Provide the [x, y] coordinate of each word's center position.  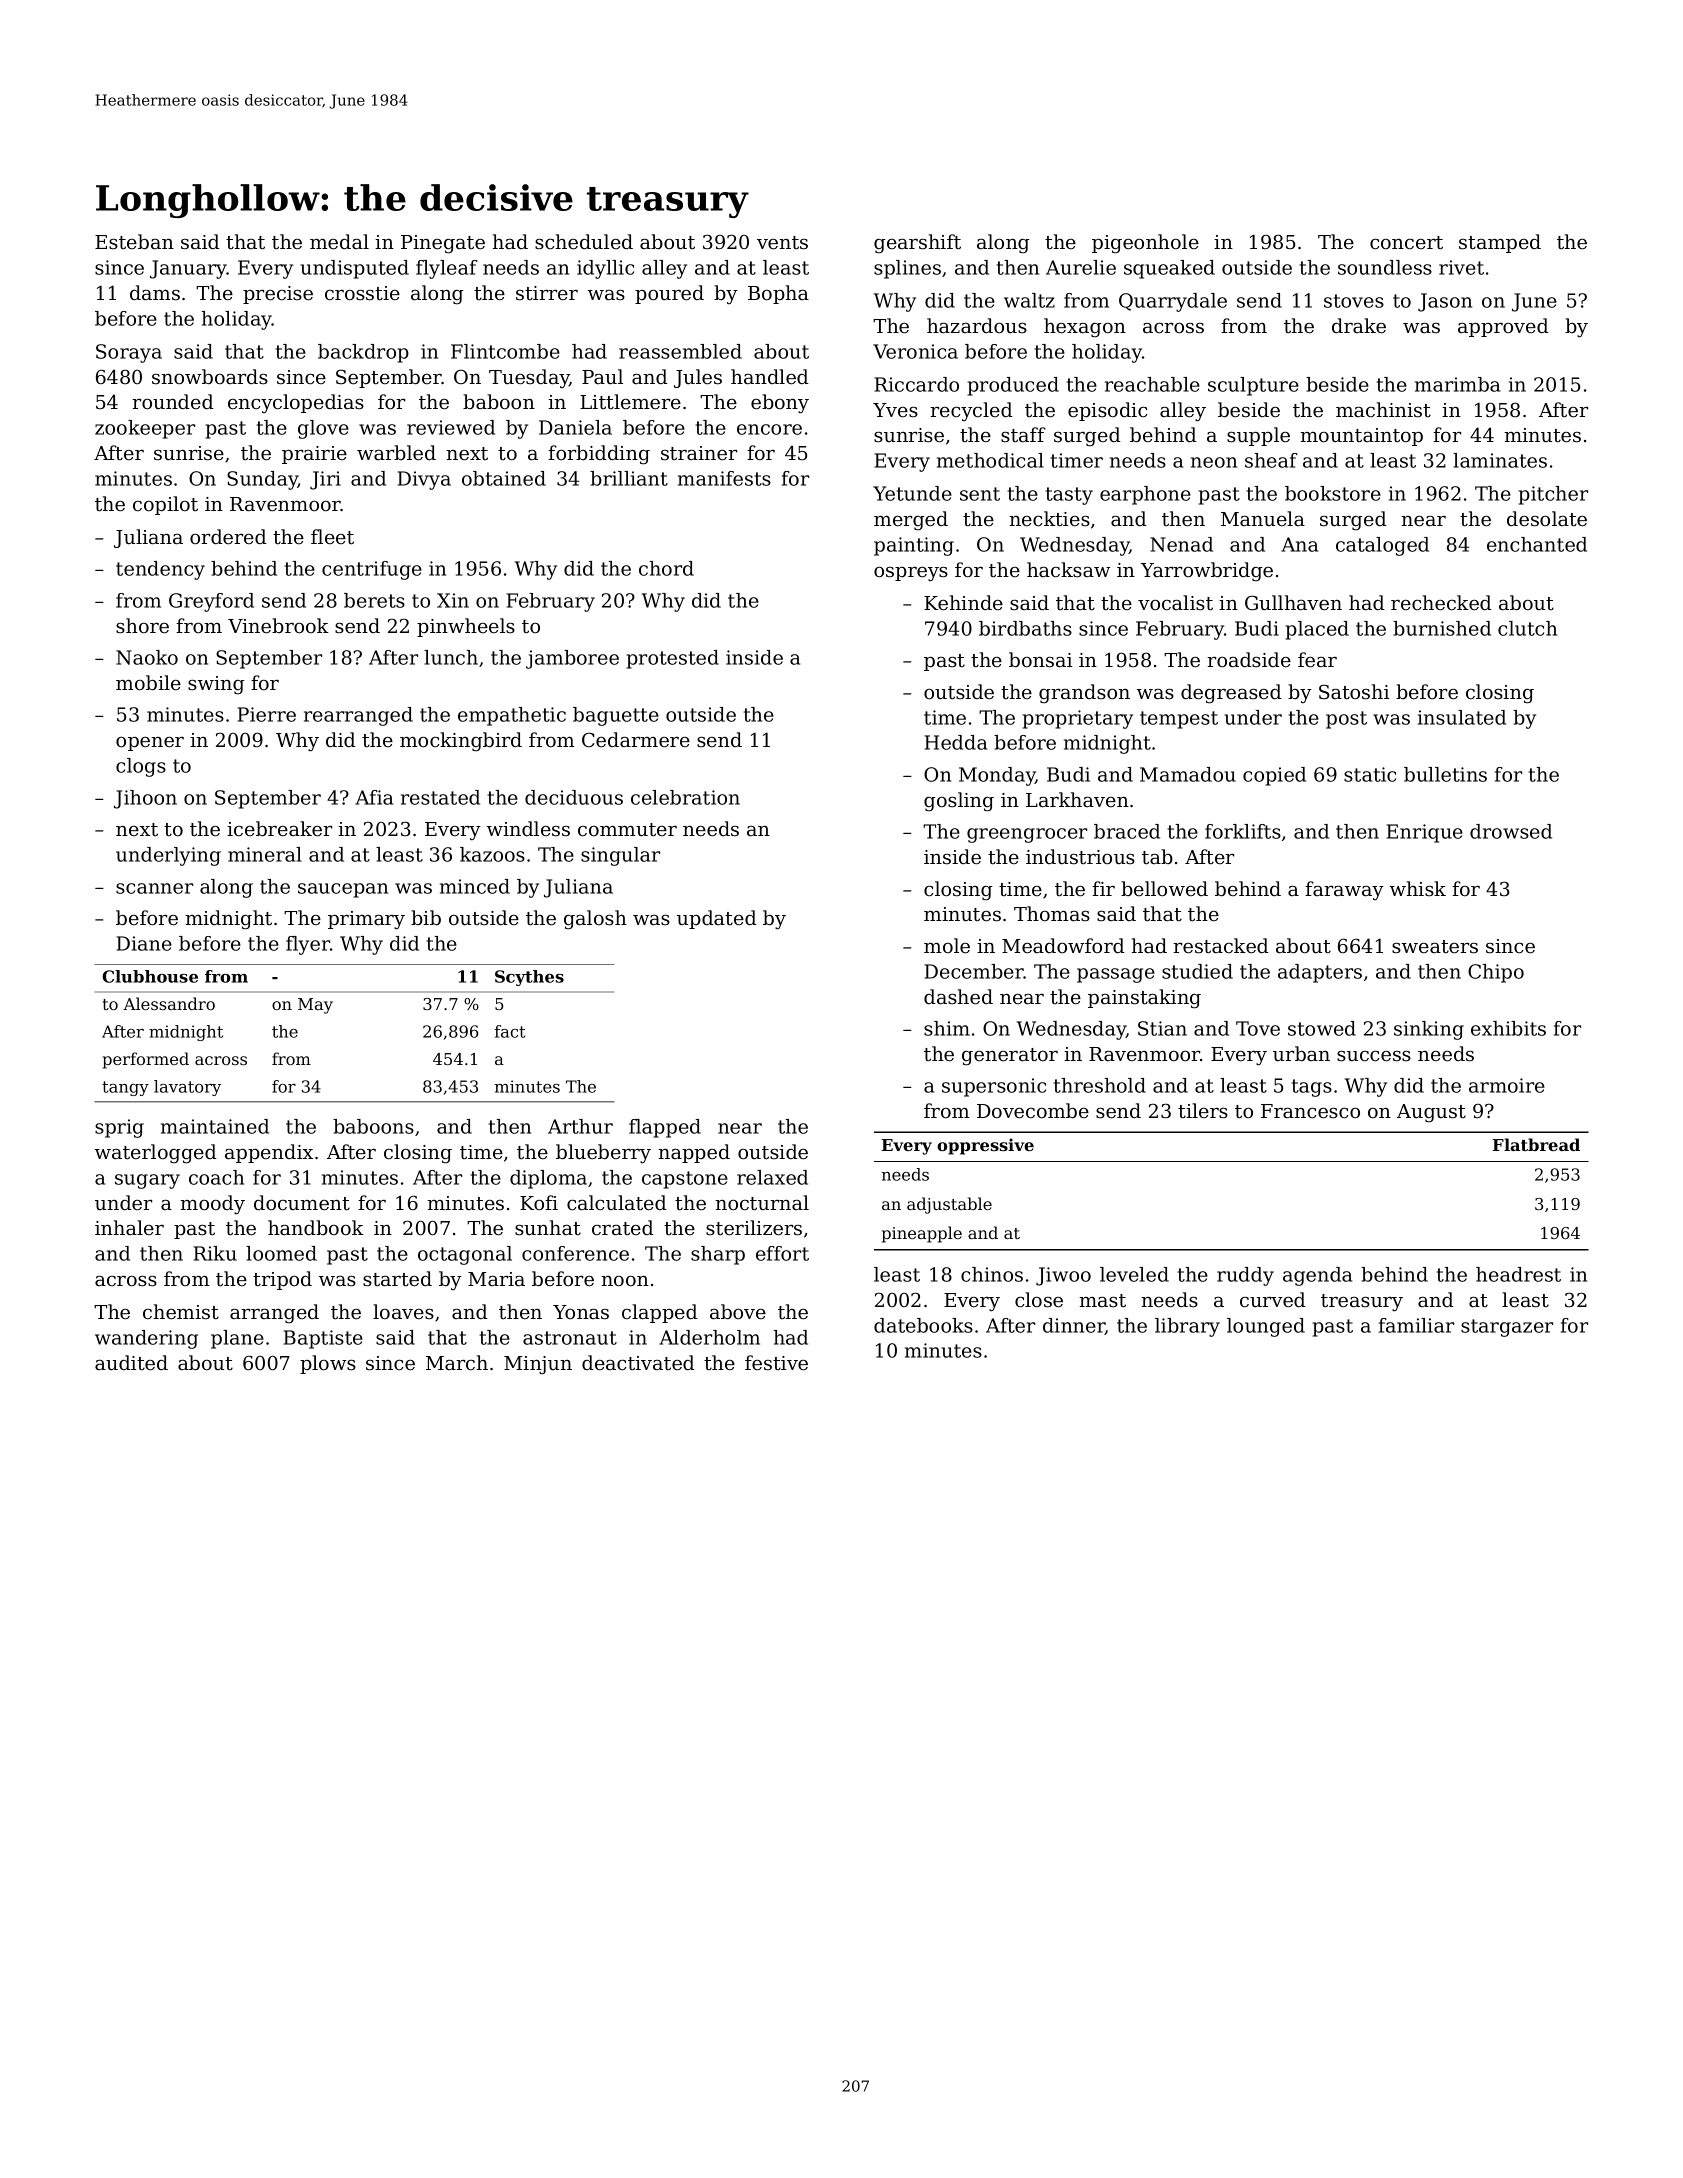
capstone [685, 1180]
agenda [1317, 1276]
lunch [451, 657]
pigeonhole [1145, 244]
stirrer [547, 293]
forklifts [1243, 831]
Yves [895, 410]
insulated [1462, 717]
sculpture [1253, 386]
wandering [146, 1339]
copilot [165, 505]
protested [673, 659]
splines [907, 269]
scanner [154, 888]
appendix [269, 1153]
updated [717, 919]
